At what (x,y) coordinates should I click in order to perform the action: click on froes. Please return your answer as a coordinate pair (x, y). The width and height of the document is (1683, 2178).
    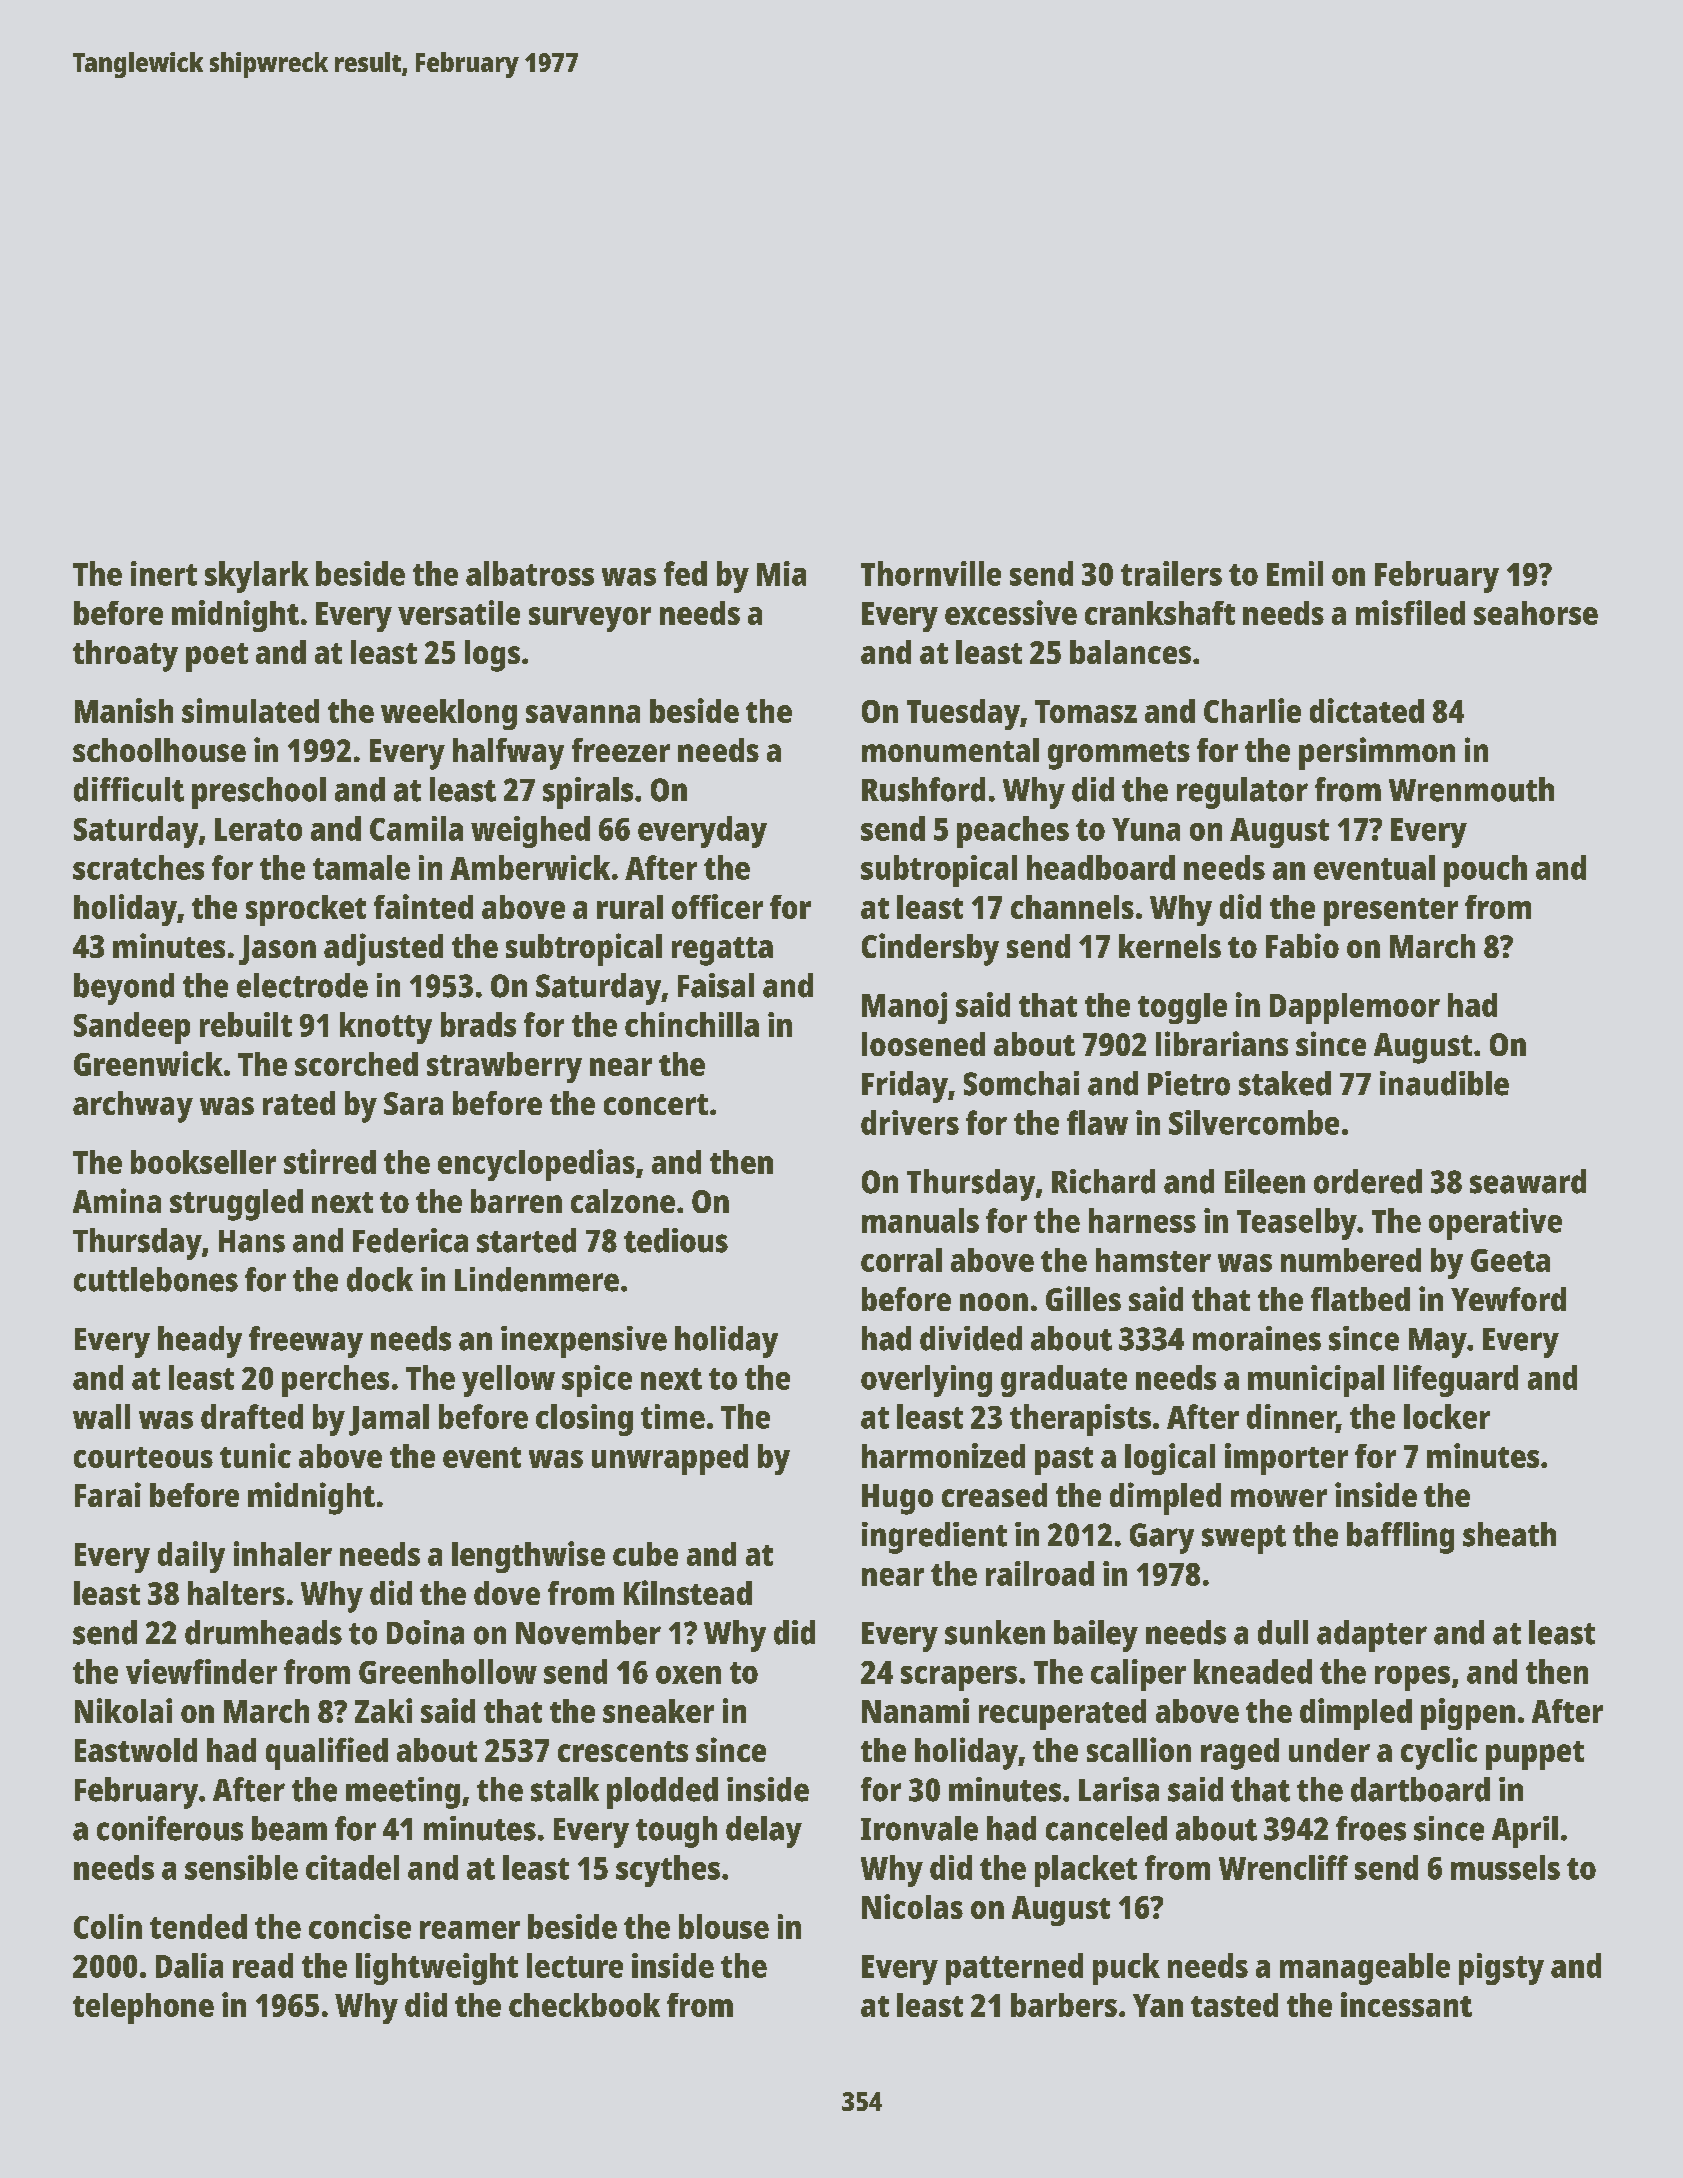
    Looking at the image, I should click on (1371, 1828).
